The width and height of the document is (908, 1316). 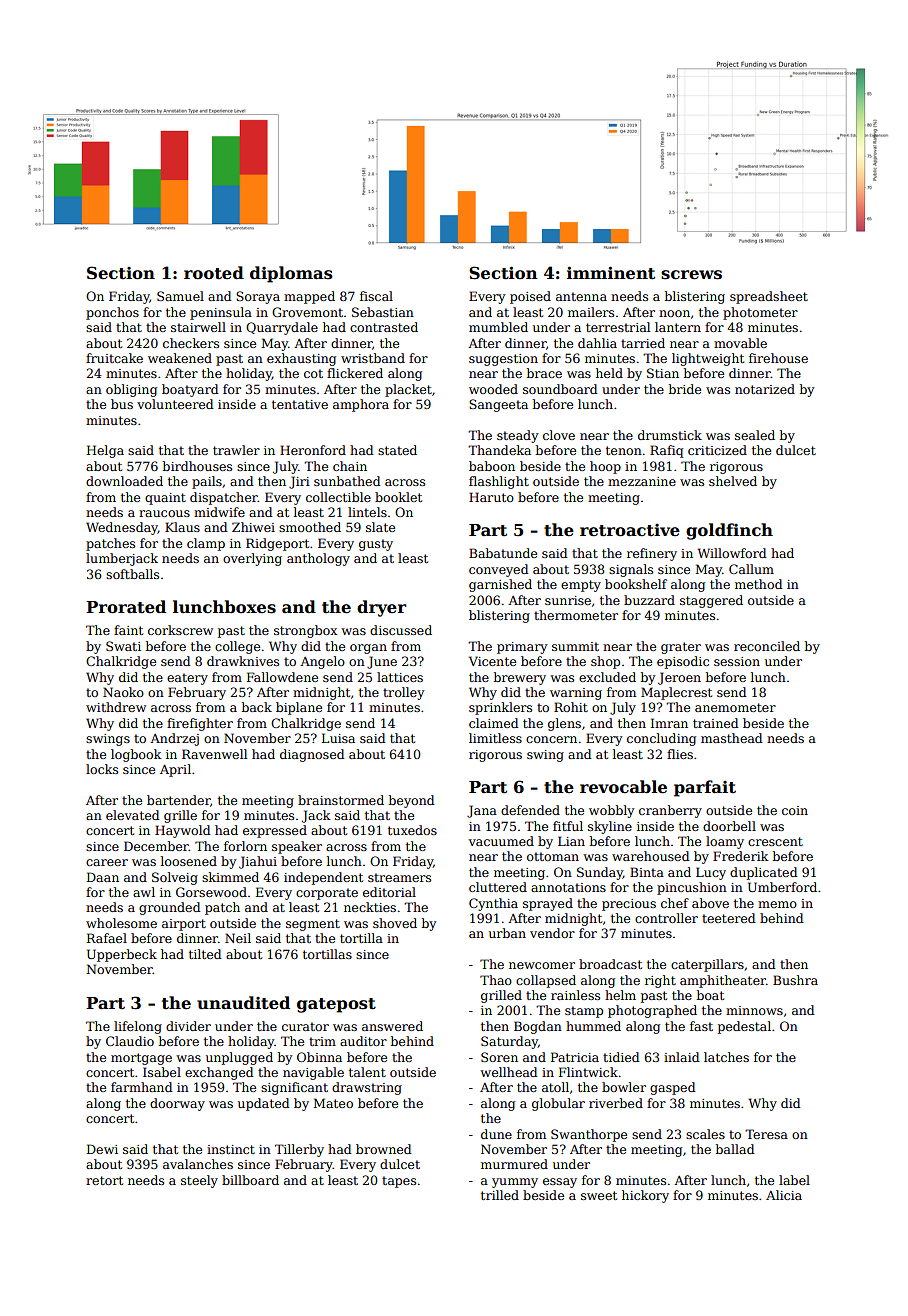 What do you see at coordinates (384, 327) in the document?
I see `contrasted` at bounding box center [384, 327].
